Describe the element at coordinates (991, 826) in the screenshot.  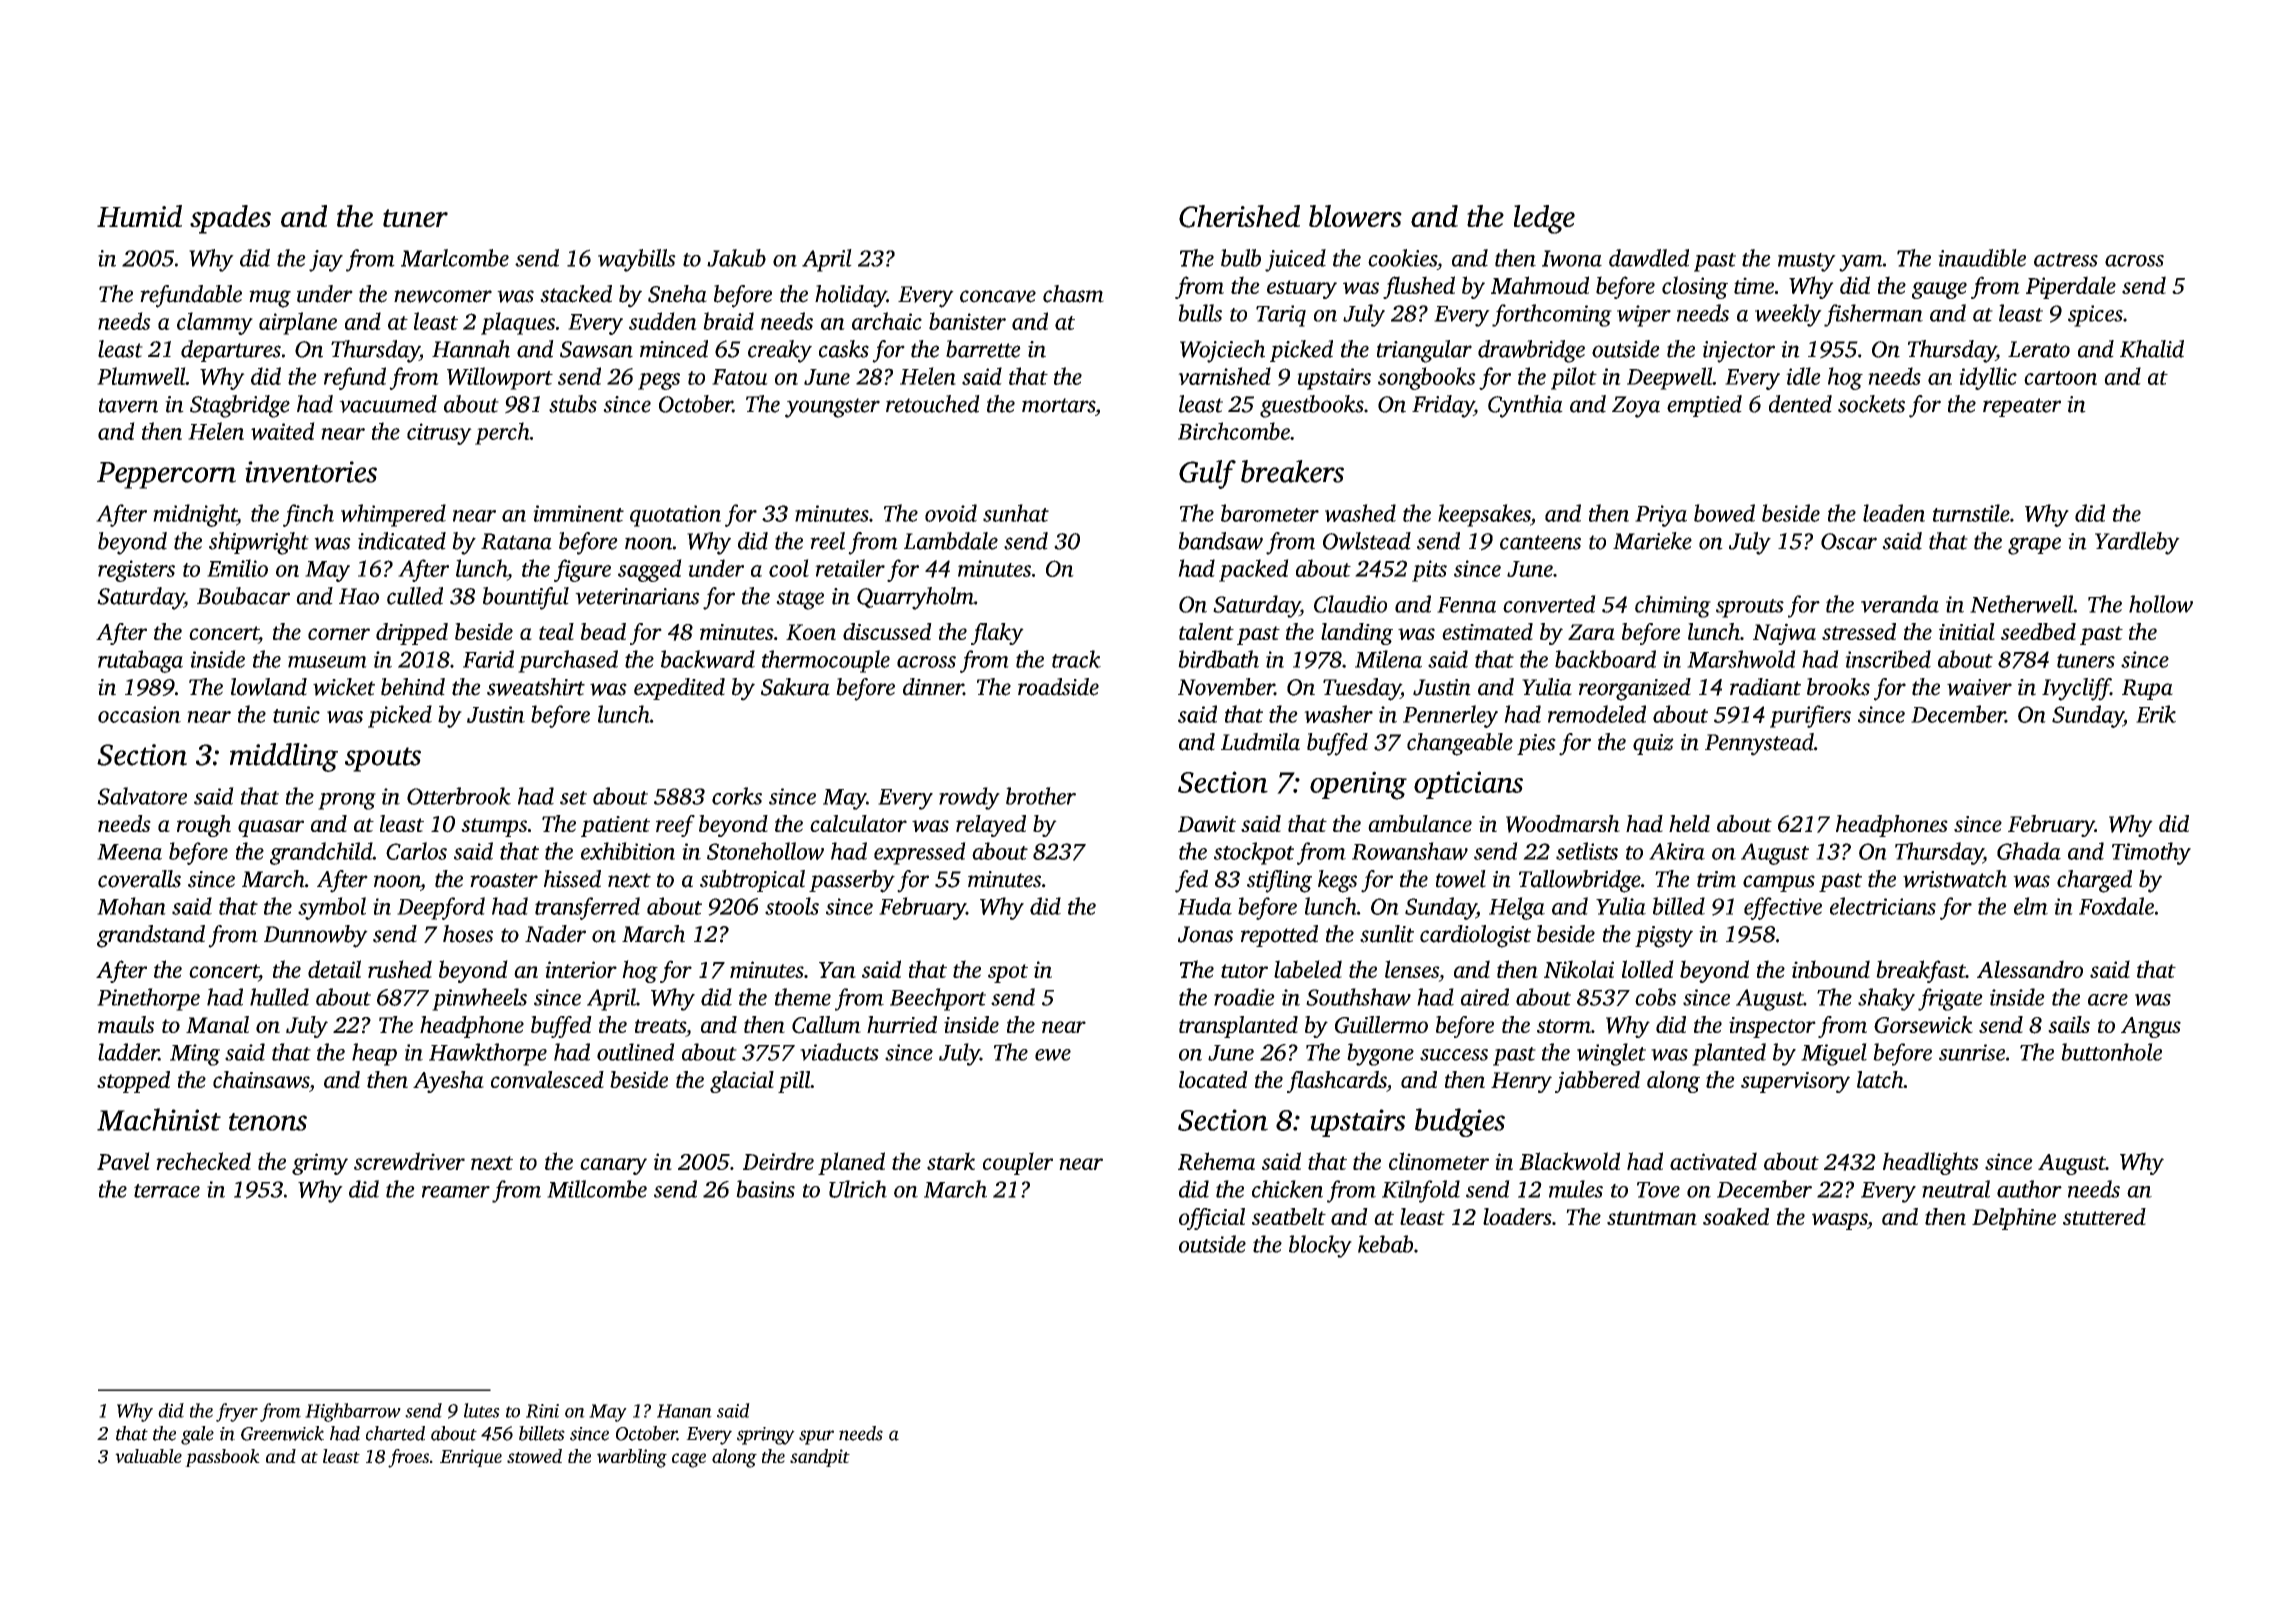
I see `relayed` at that location.
